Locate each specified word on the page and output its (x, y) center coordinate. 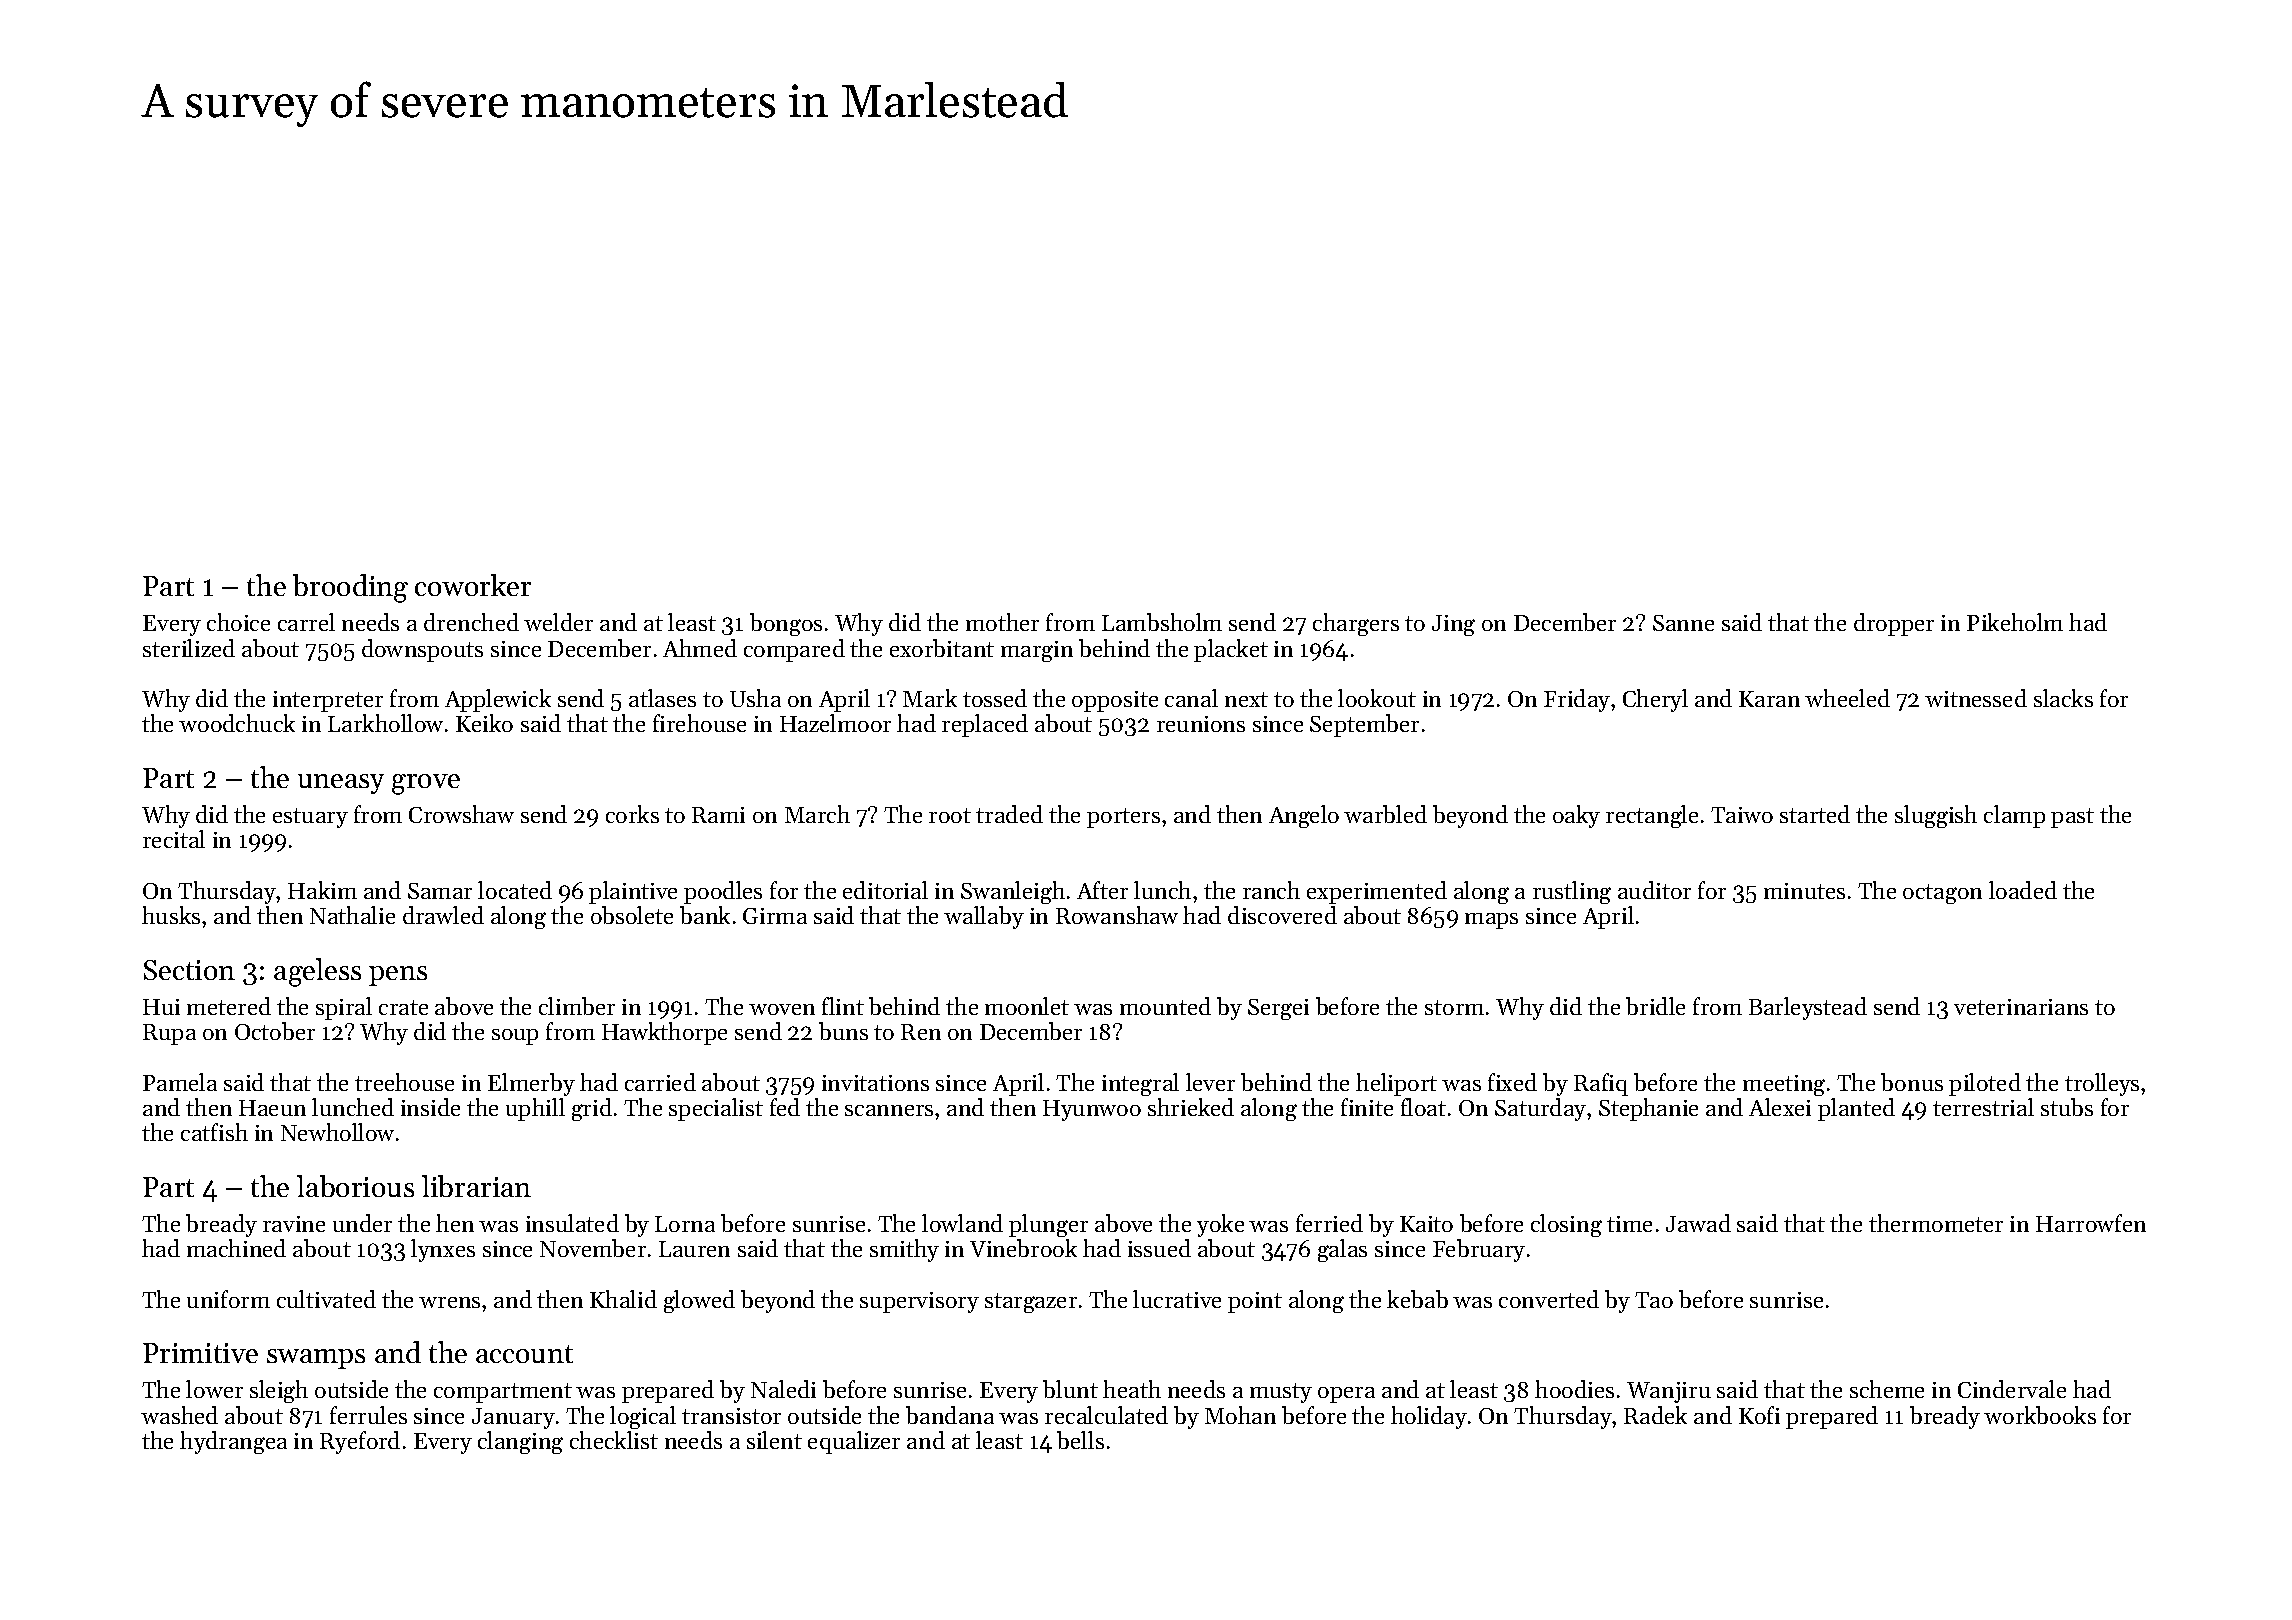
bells (1080, 1440)
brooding (350, 588)
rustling (1572, 892)
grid (592, 1109)
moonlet (1027, 1006)
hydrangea (233, 1442)
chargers (1356, 624)
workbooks (2040, 1415)
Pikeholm (2015, 622)
